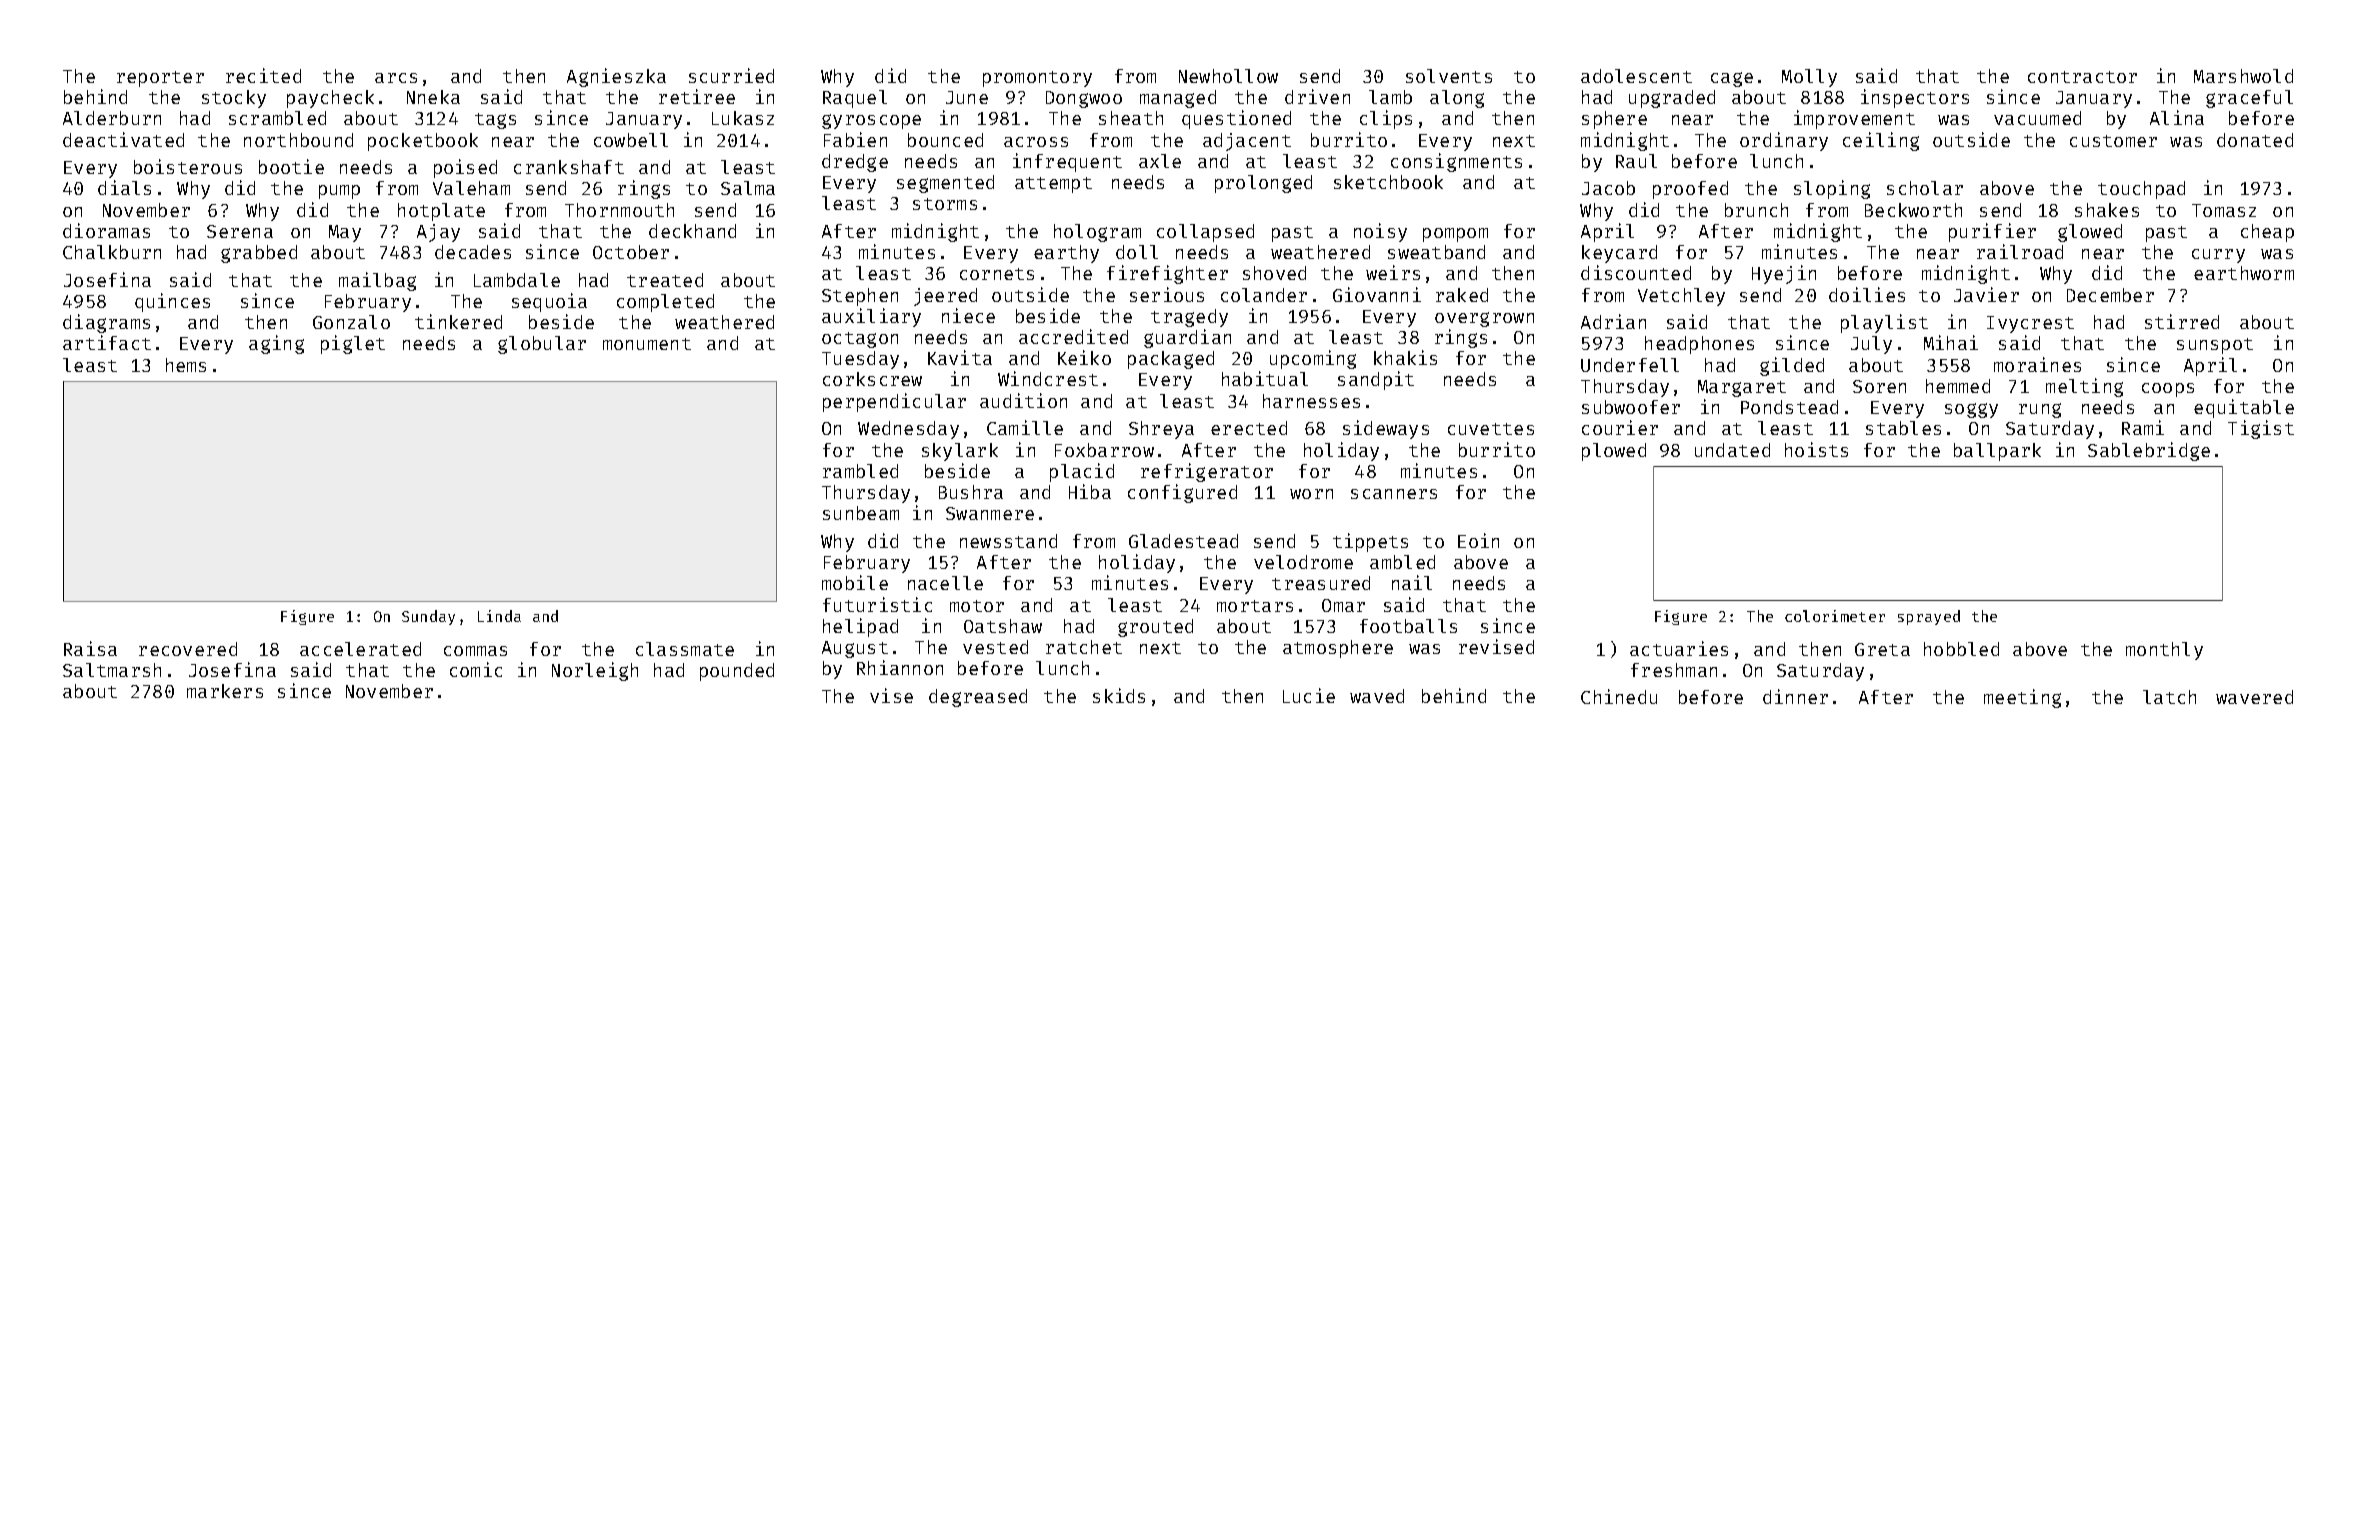  What do you see at coordinates (1809, 78) in the page?
I see `Molly` at bounding box center [1809, 78].
